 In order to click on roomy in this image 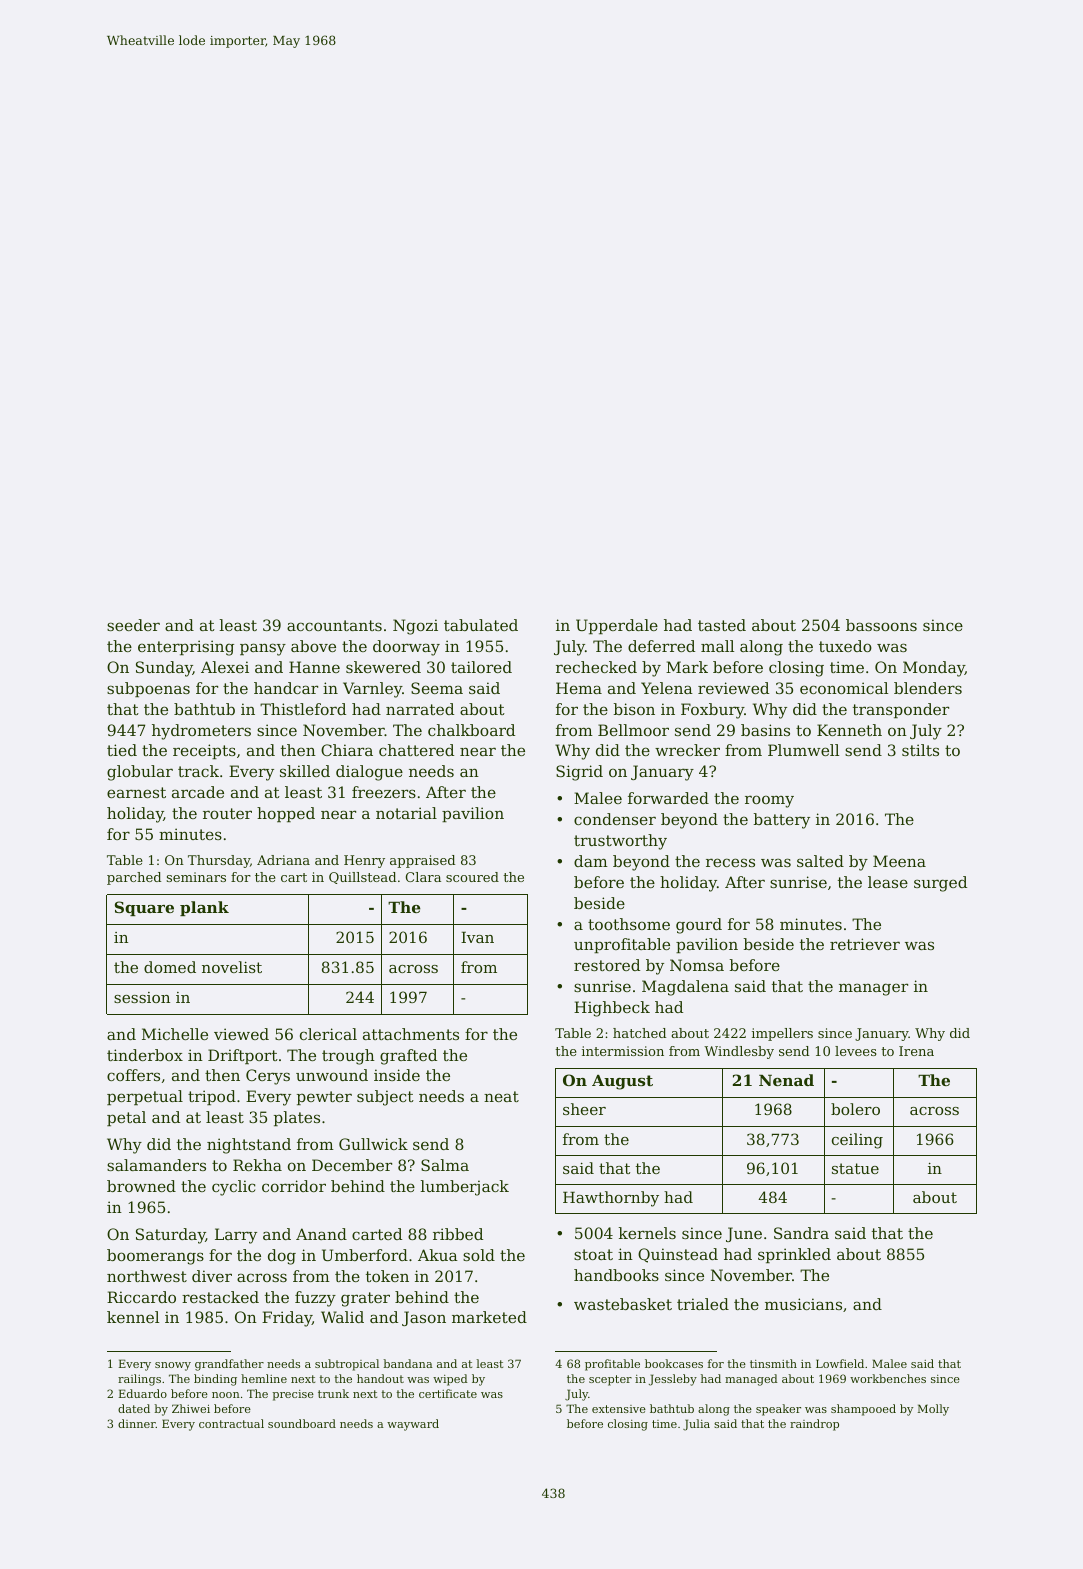, I will do `click(769, 801)`.
